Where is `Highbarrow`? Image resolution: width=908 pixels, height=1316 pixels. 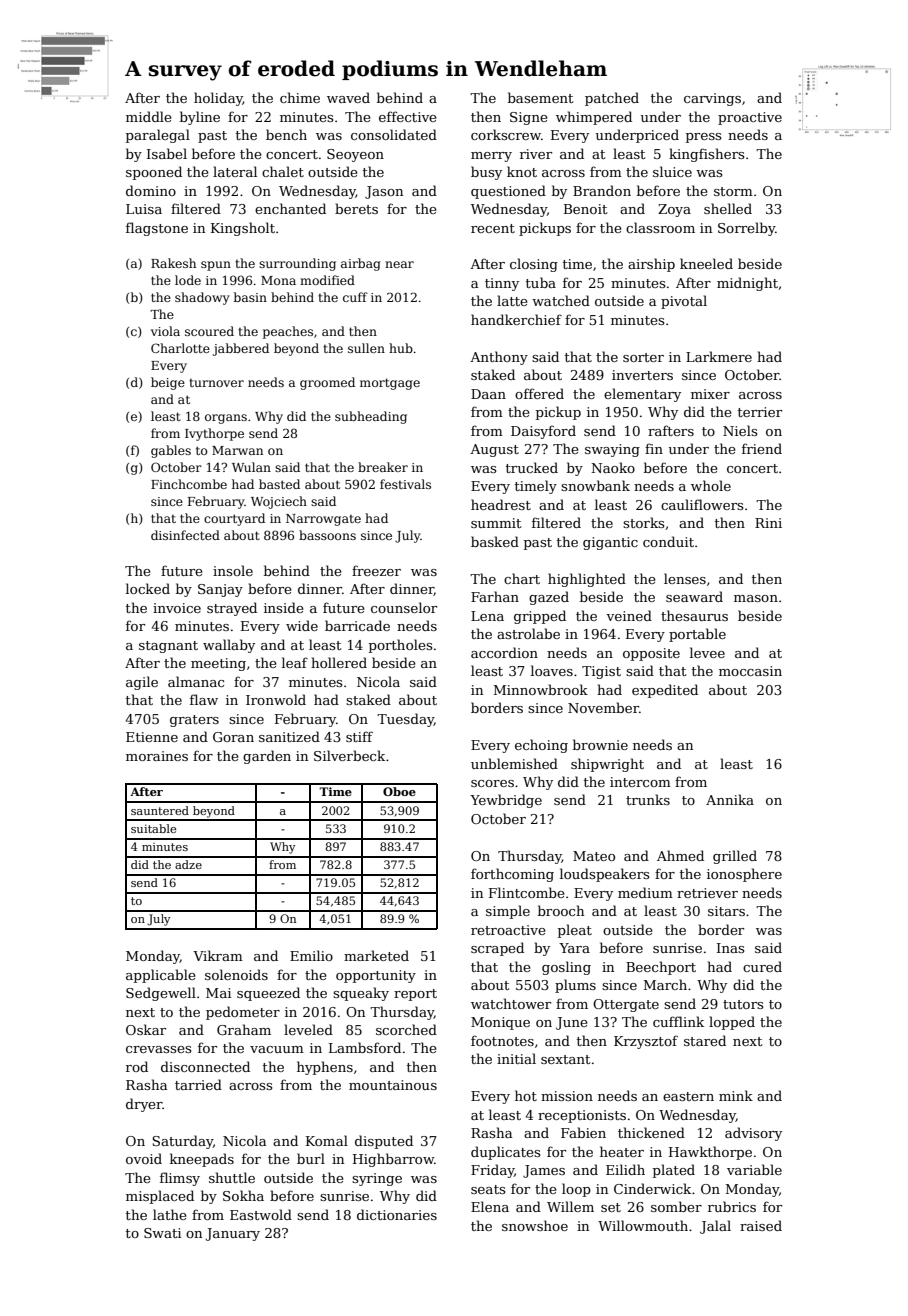
Highbarrow is located at coordinates (393, 1160).
